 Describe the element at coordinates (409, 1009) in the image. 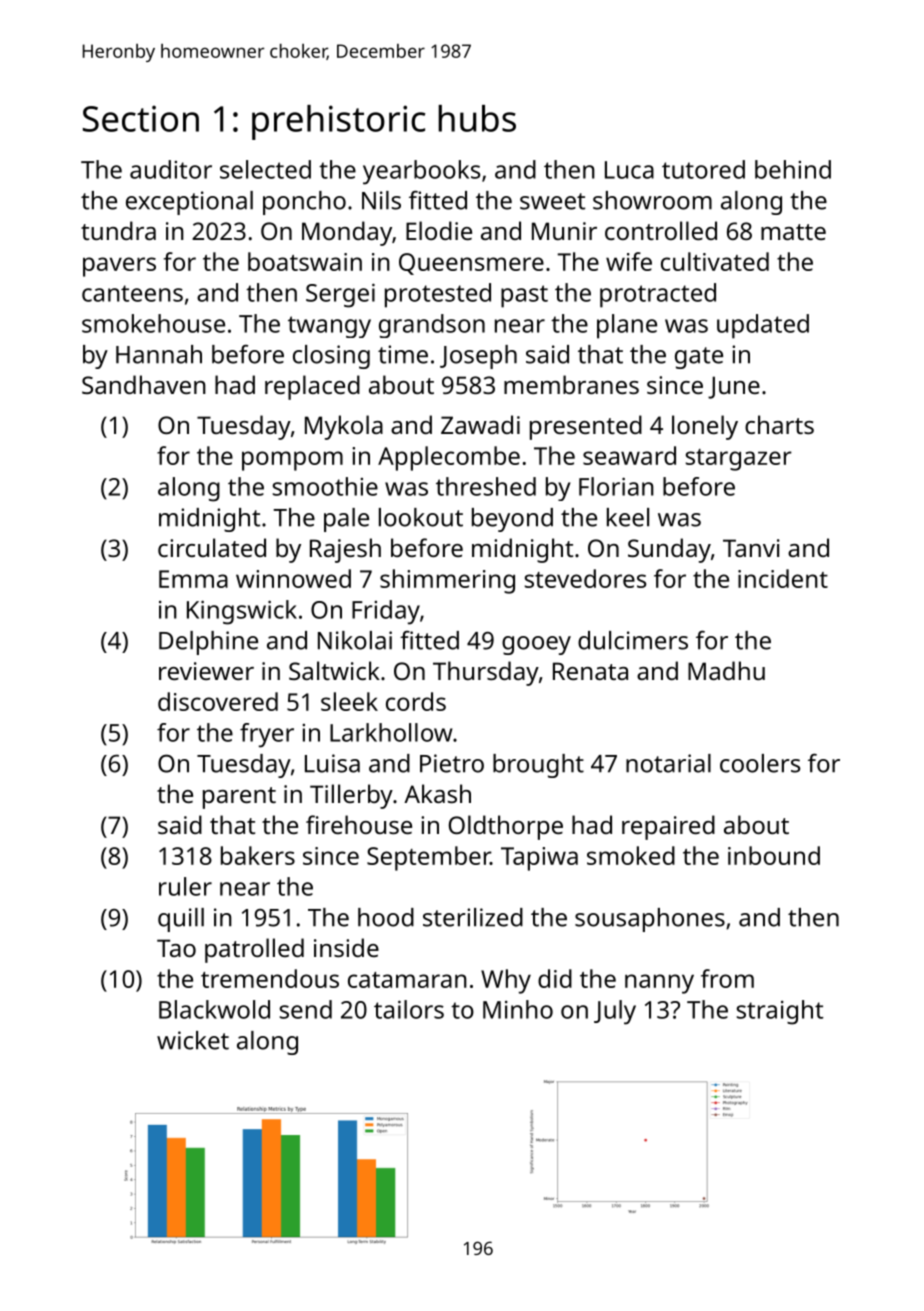

I see `tailors` at that location.
